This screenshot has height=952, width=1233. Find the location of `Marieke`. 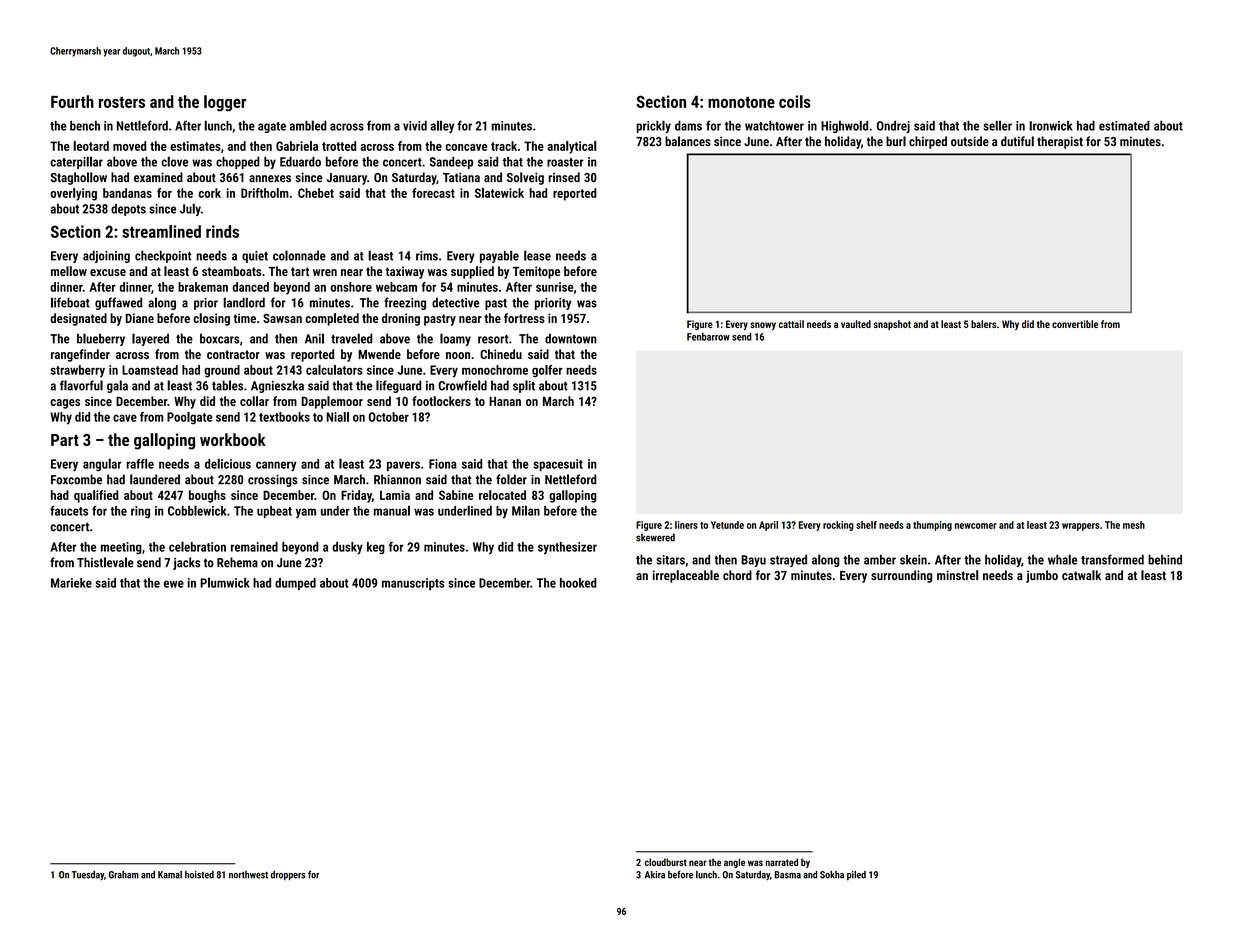

Marieke is located at coordinates (71, 583).
